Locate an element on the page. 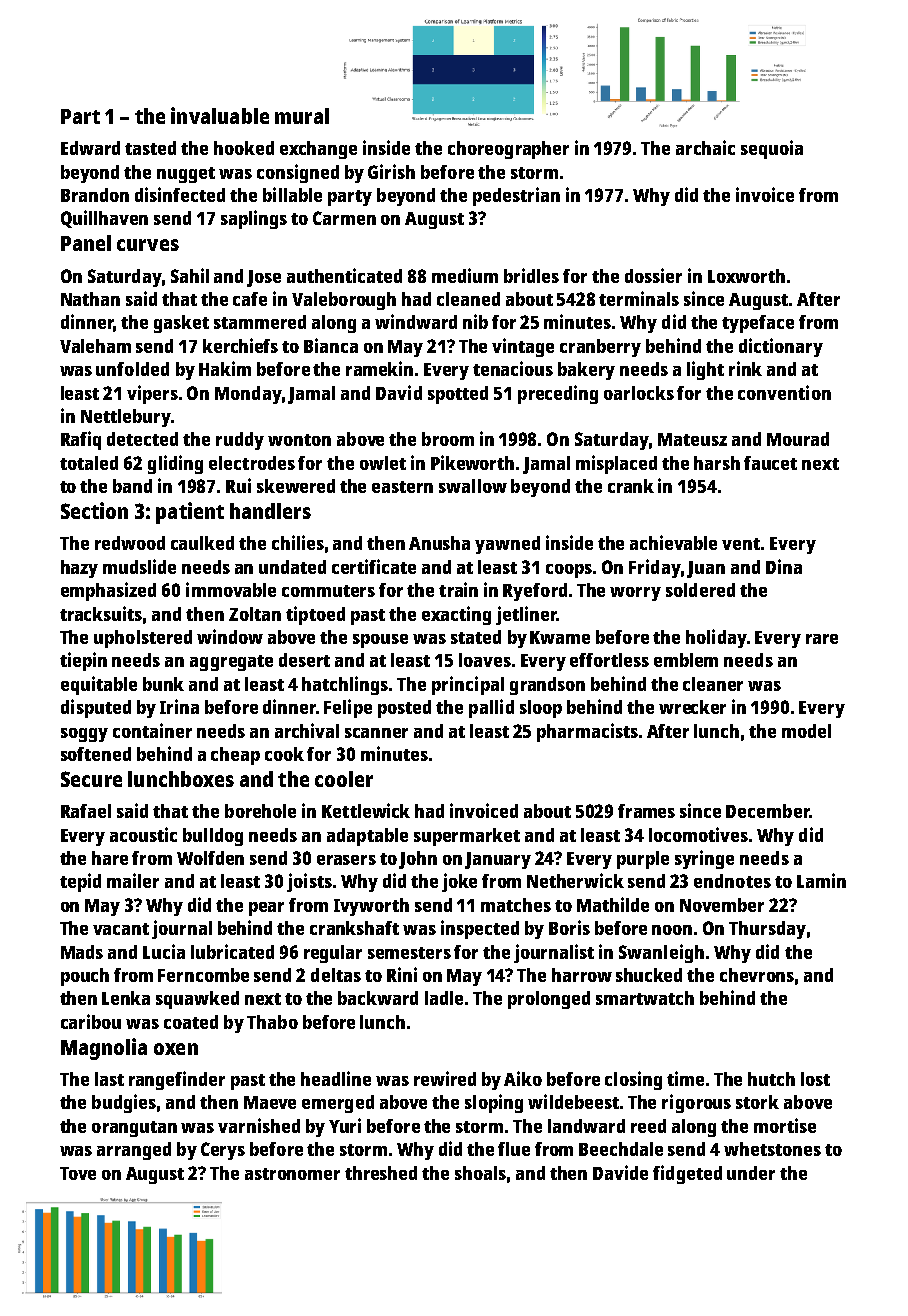 This image has height=1316, width=908. wrecker is located at coordinates (692, 707).
